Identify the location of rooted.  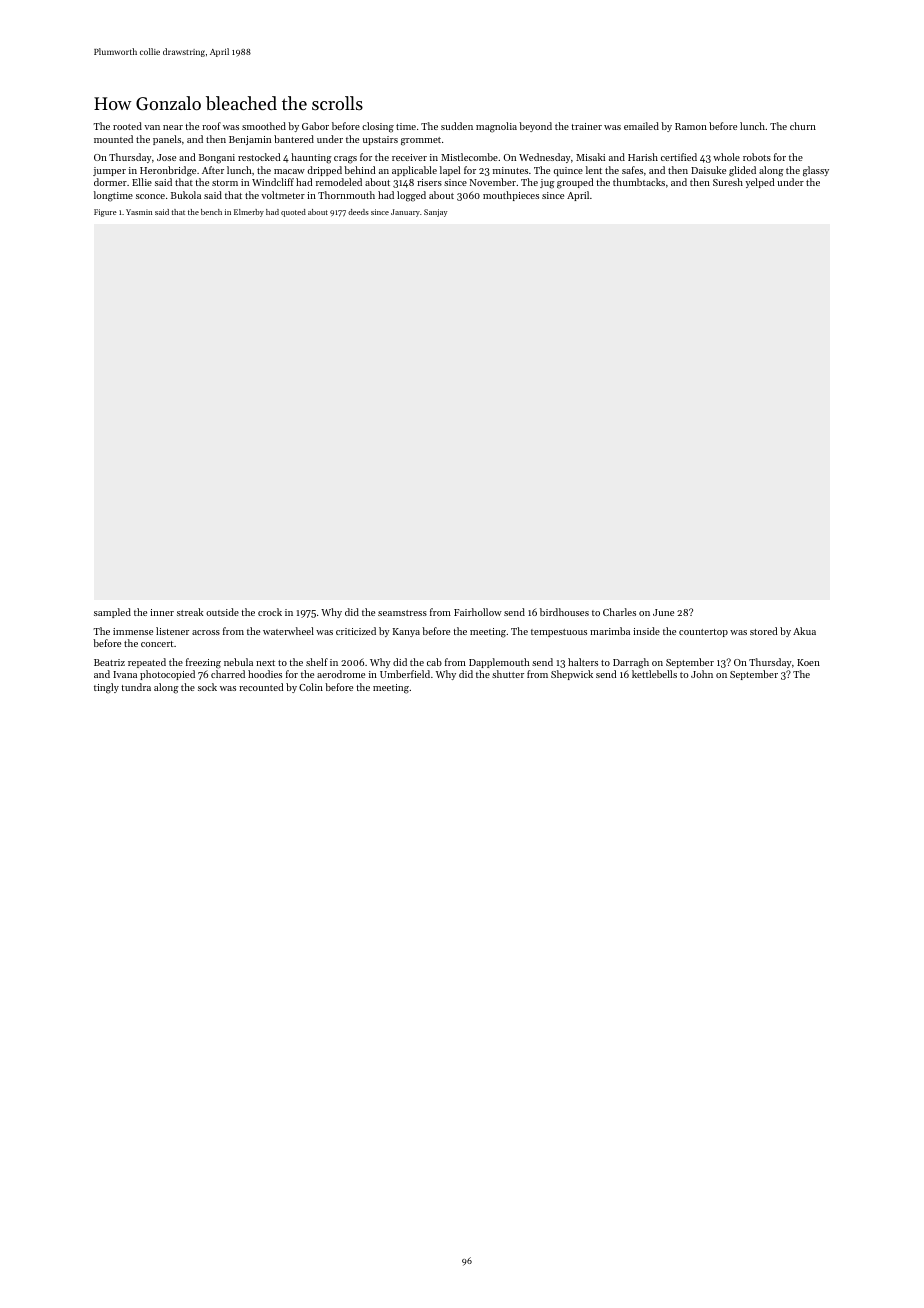
(127, 126).
